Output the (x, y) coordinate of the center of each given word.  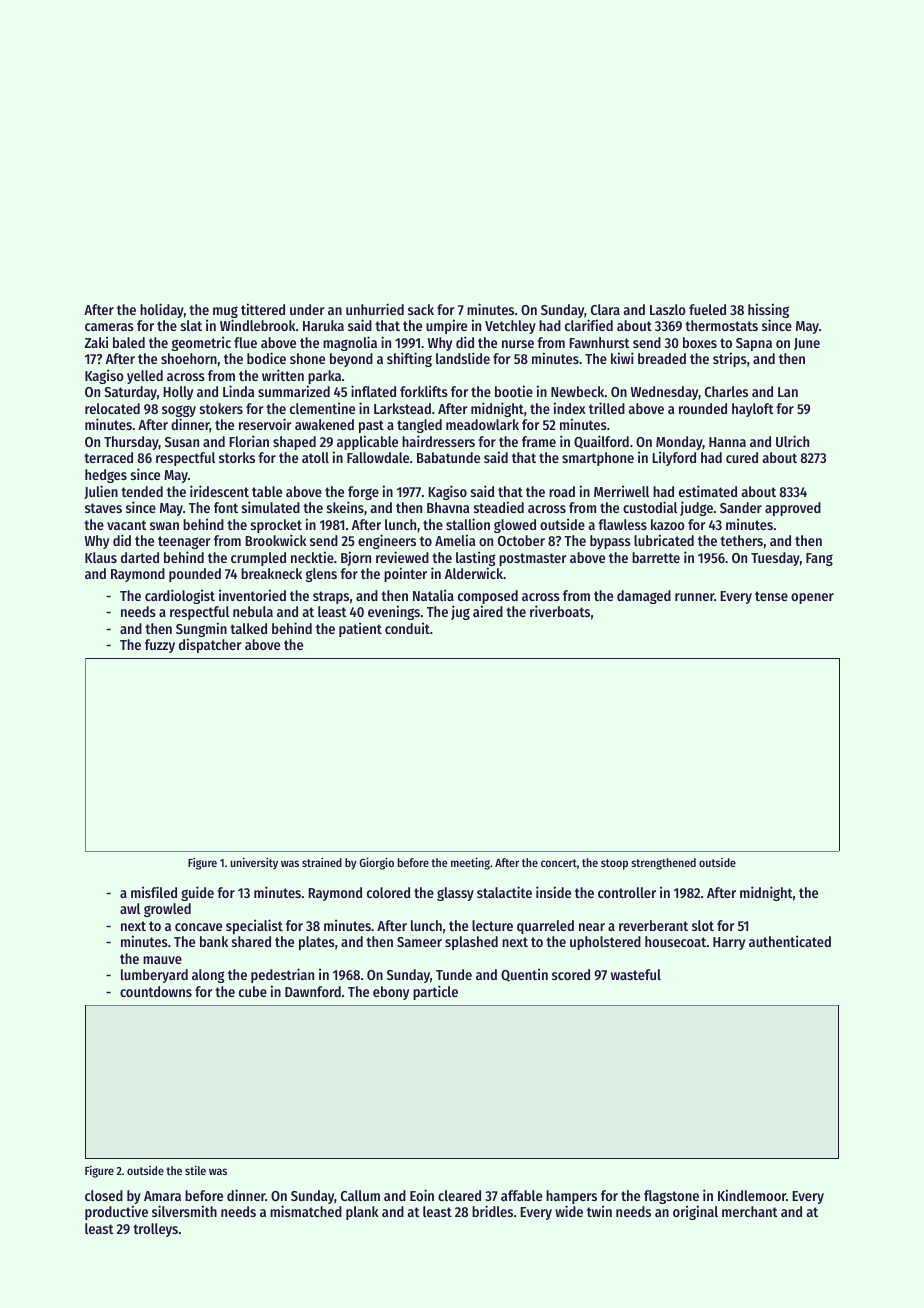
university (254, 863)
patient (360, 629)
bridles (492, 1211)
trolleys (155, 1230)
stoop (614, 864)
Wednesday (664, 393)
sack (421, 309)
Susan (182, 442)
